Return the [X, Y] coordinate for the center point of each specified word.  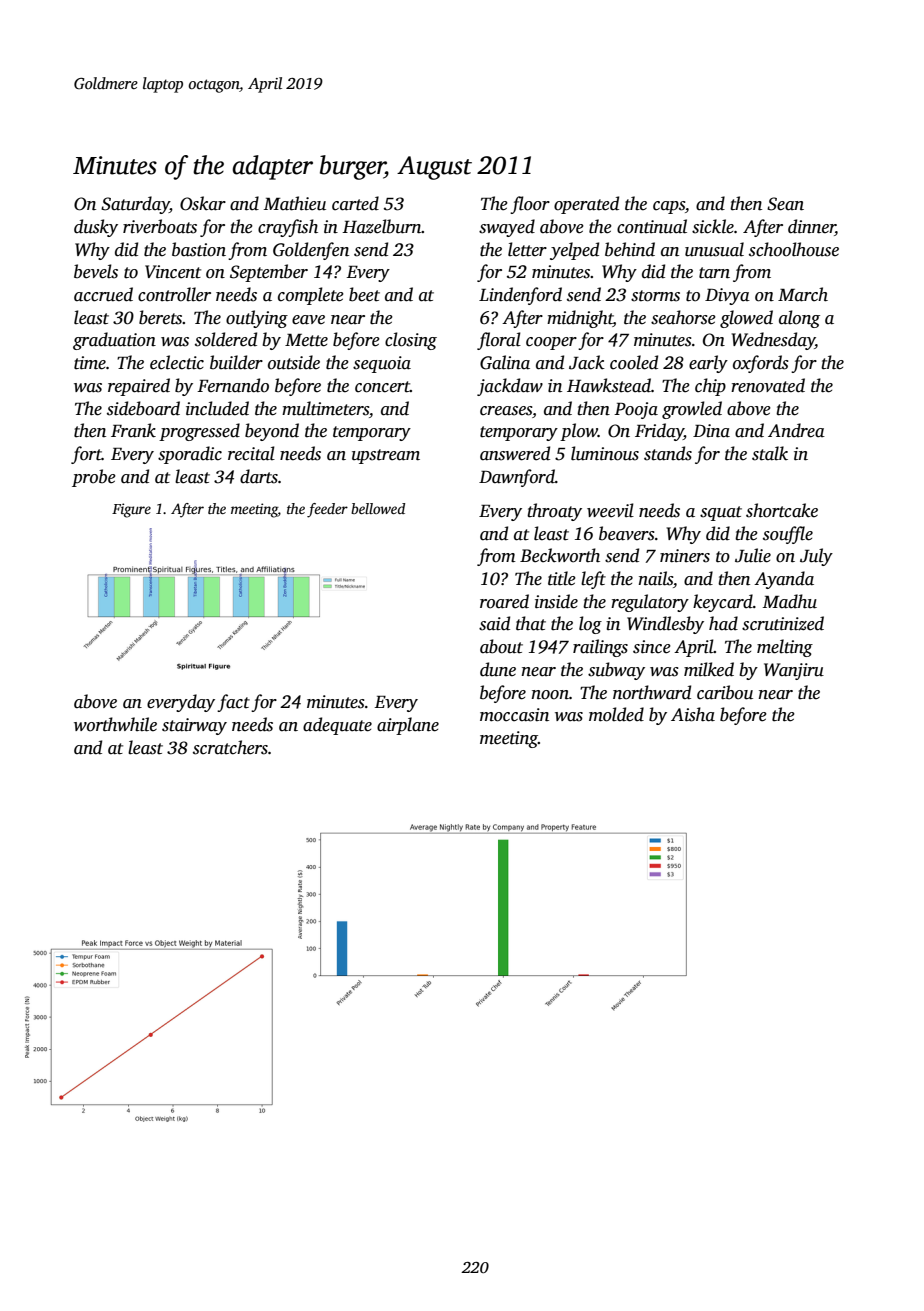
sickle [713, 226]
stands [668, 453]
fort [86, 455]
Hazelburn [382, 226]
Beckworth [560, 555]
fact [233, 703]
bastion [199, 249]
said [494, 623]
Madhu [790, 601]
